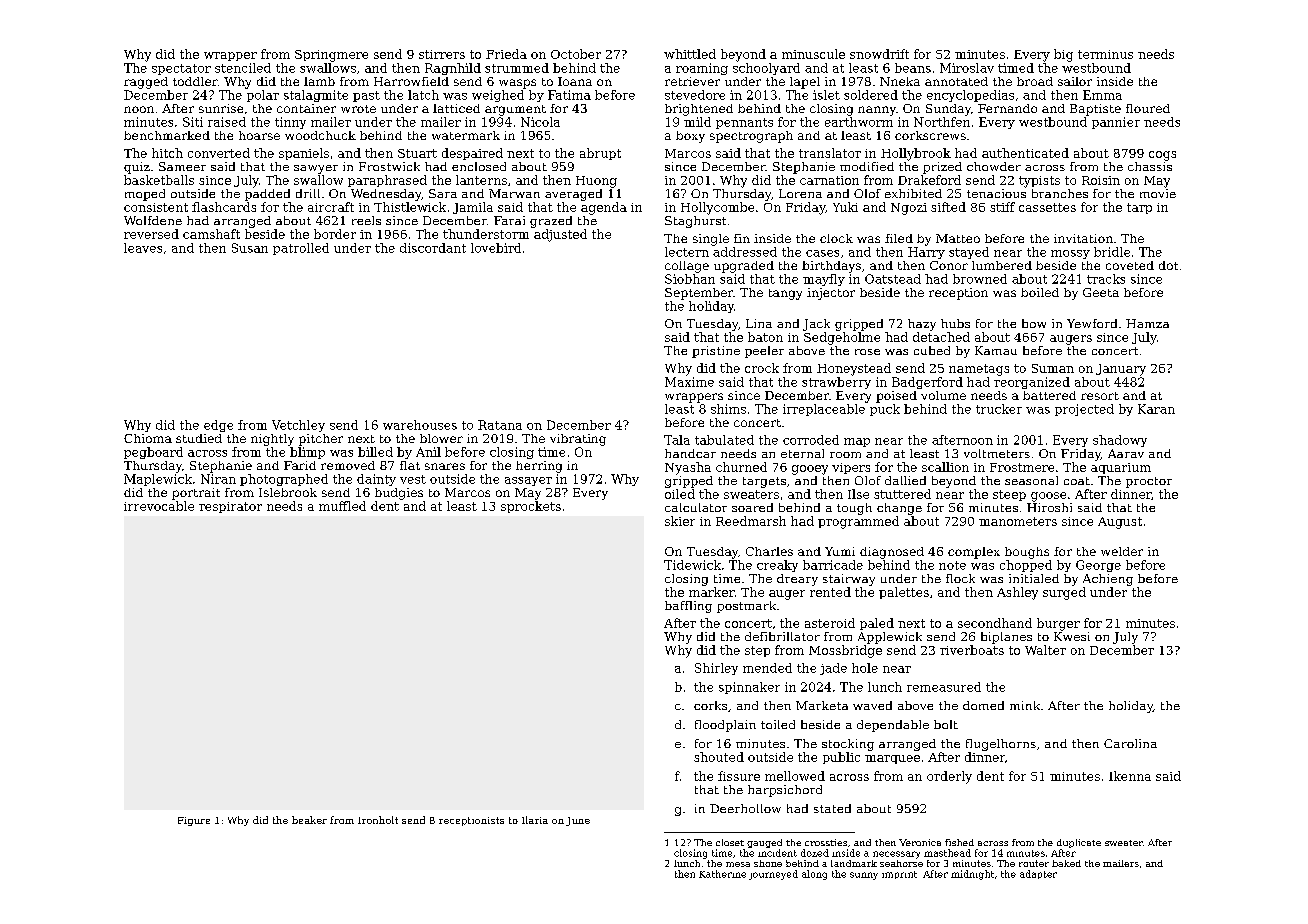 The width and height of the screenshot is (1308, 924). What do you see at coordinates (764, 843) in the screenshot?
I see `gauged` at bounding box center [764, 843].
